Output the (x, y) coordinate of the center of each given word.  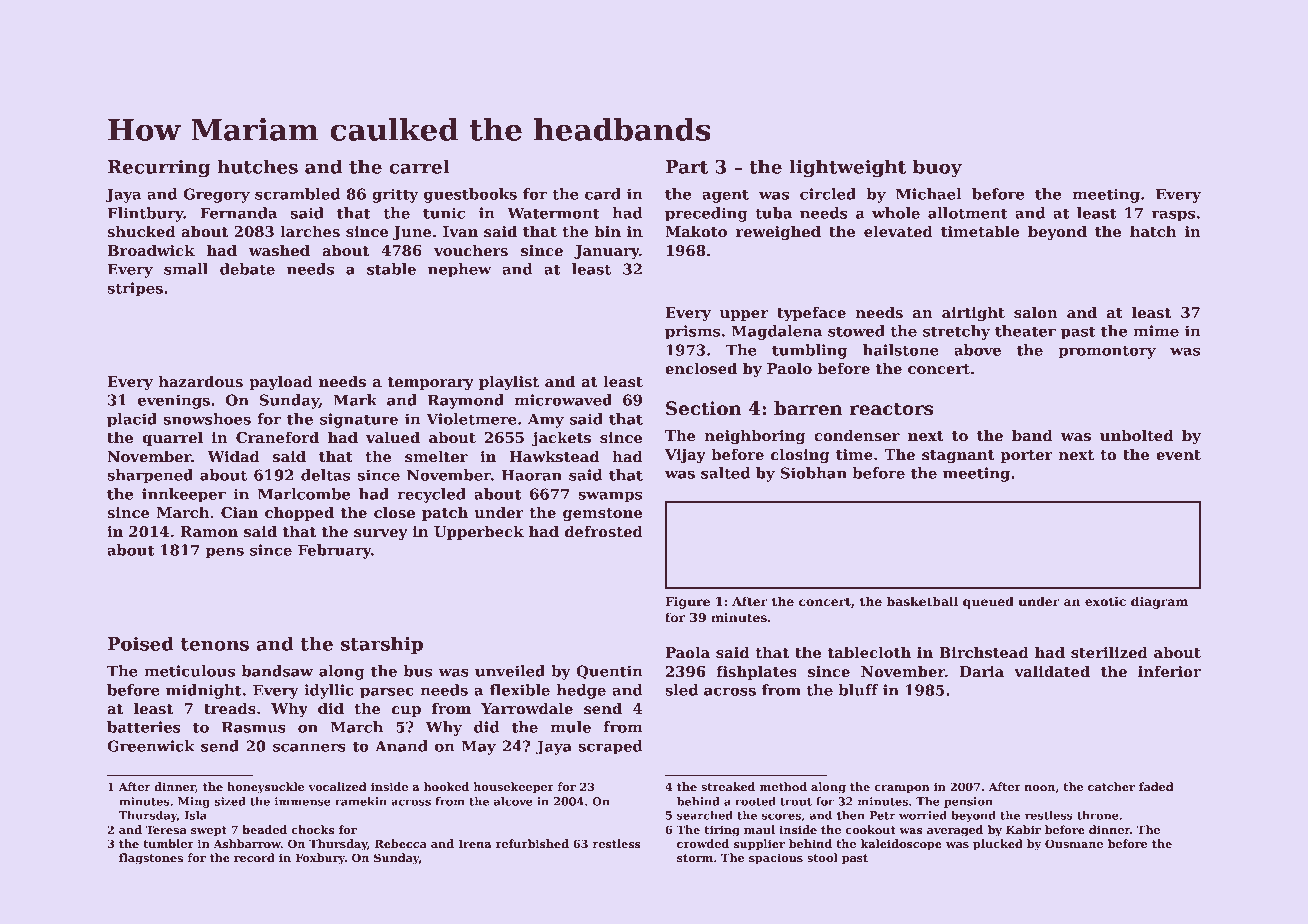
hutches (257, 166)
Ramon (209, 531)
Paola (687, 652)
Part (687, 167)
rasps (1173, 216)
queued (988, 602)
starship (382, 645)
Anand (401, 746)
